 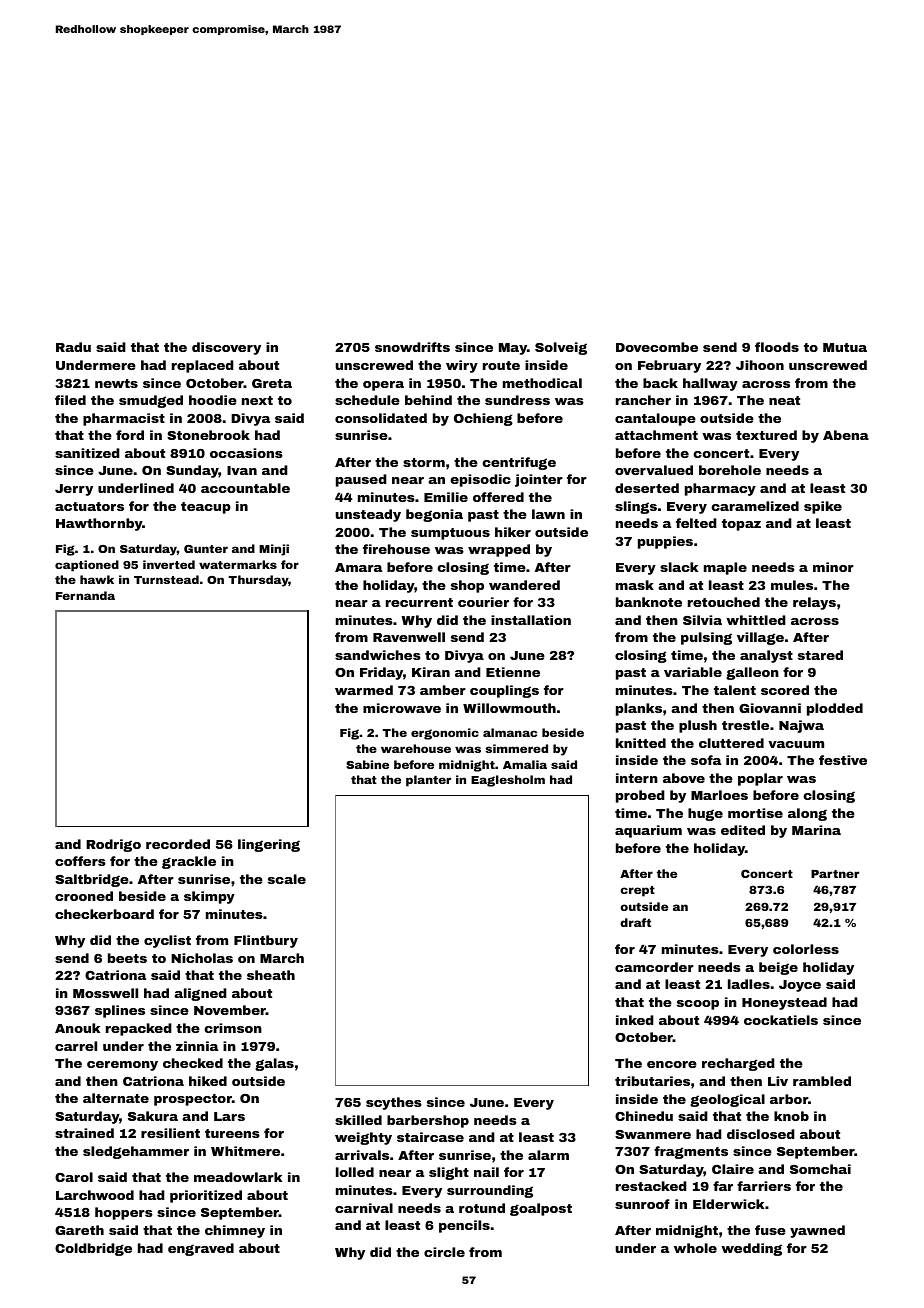 I want to click on intern, so click(x=637, y=778).
